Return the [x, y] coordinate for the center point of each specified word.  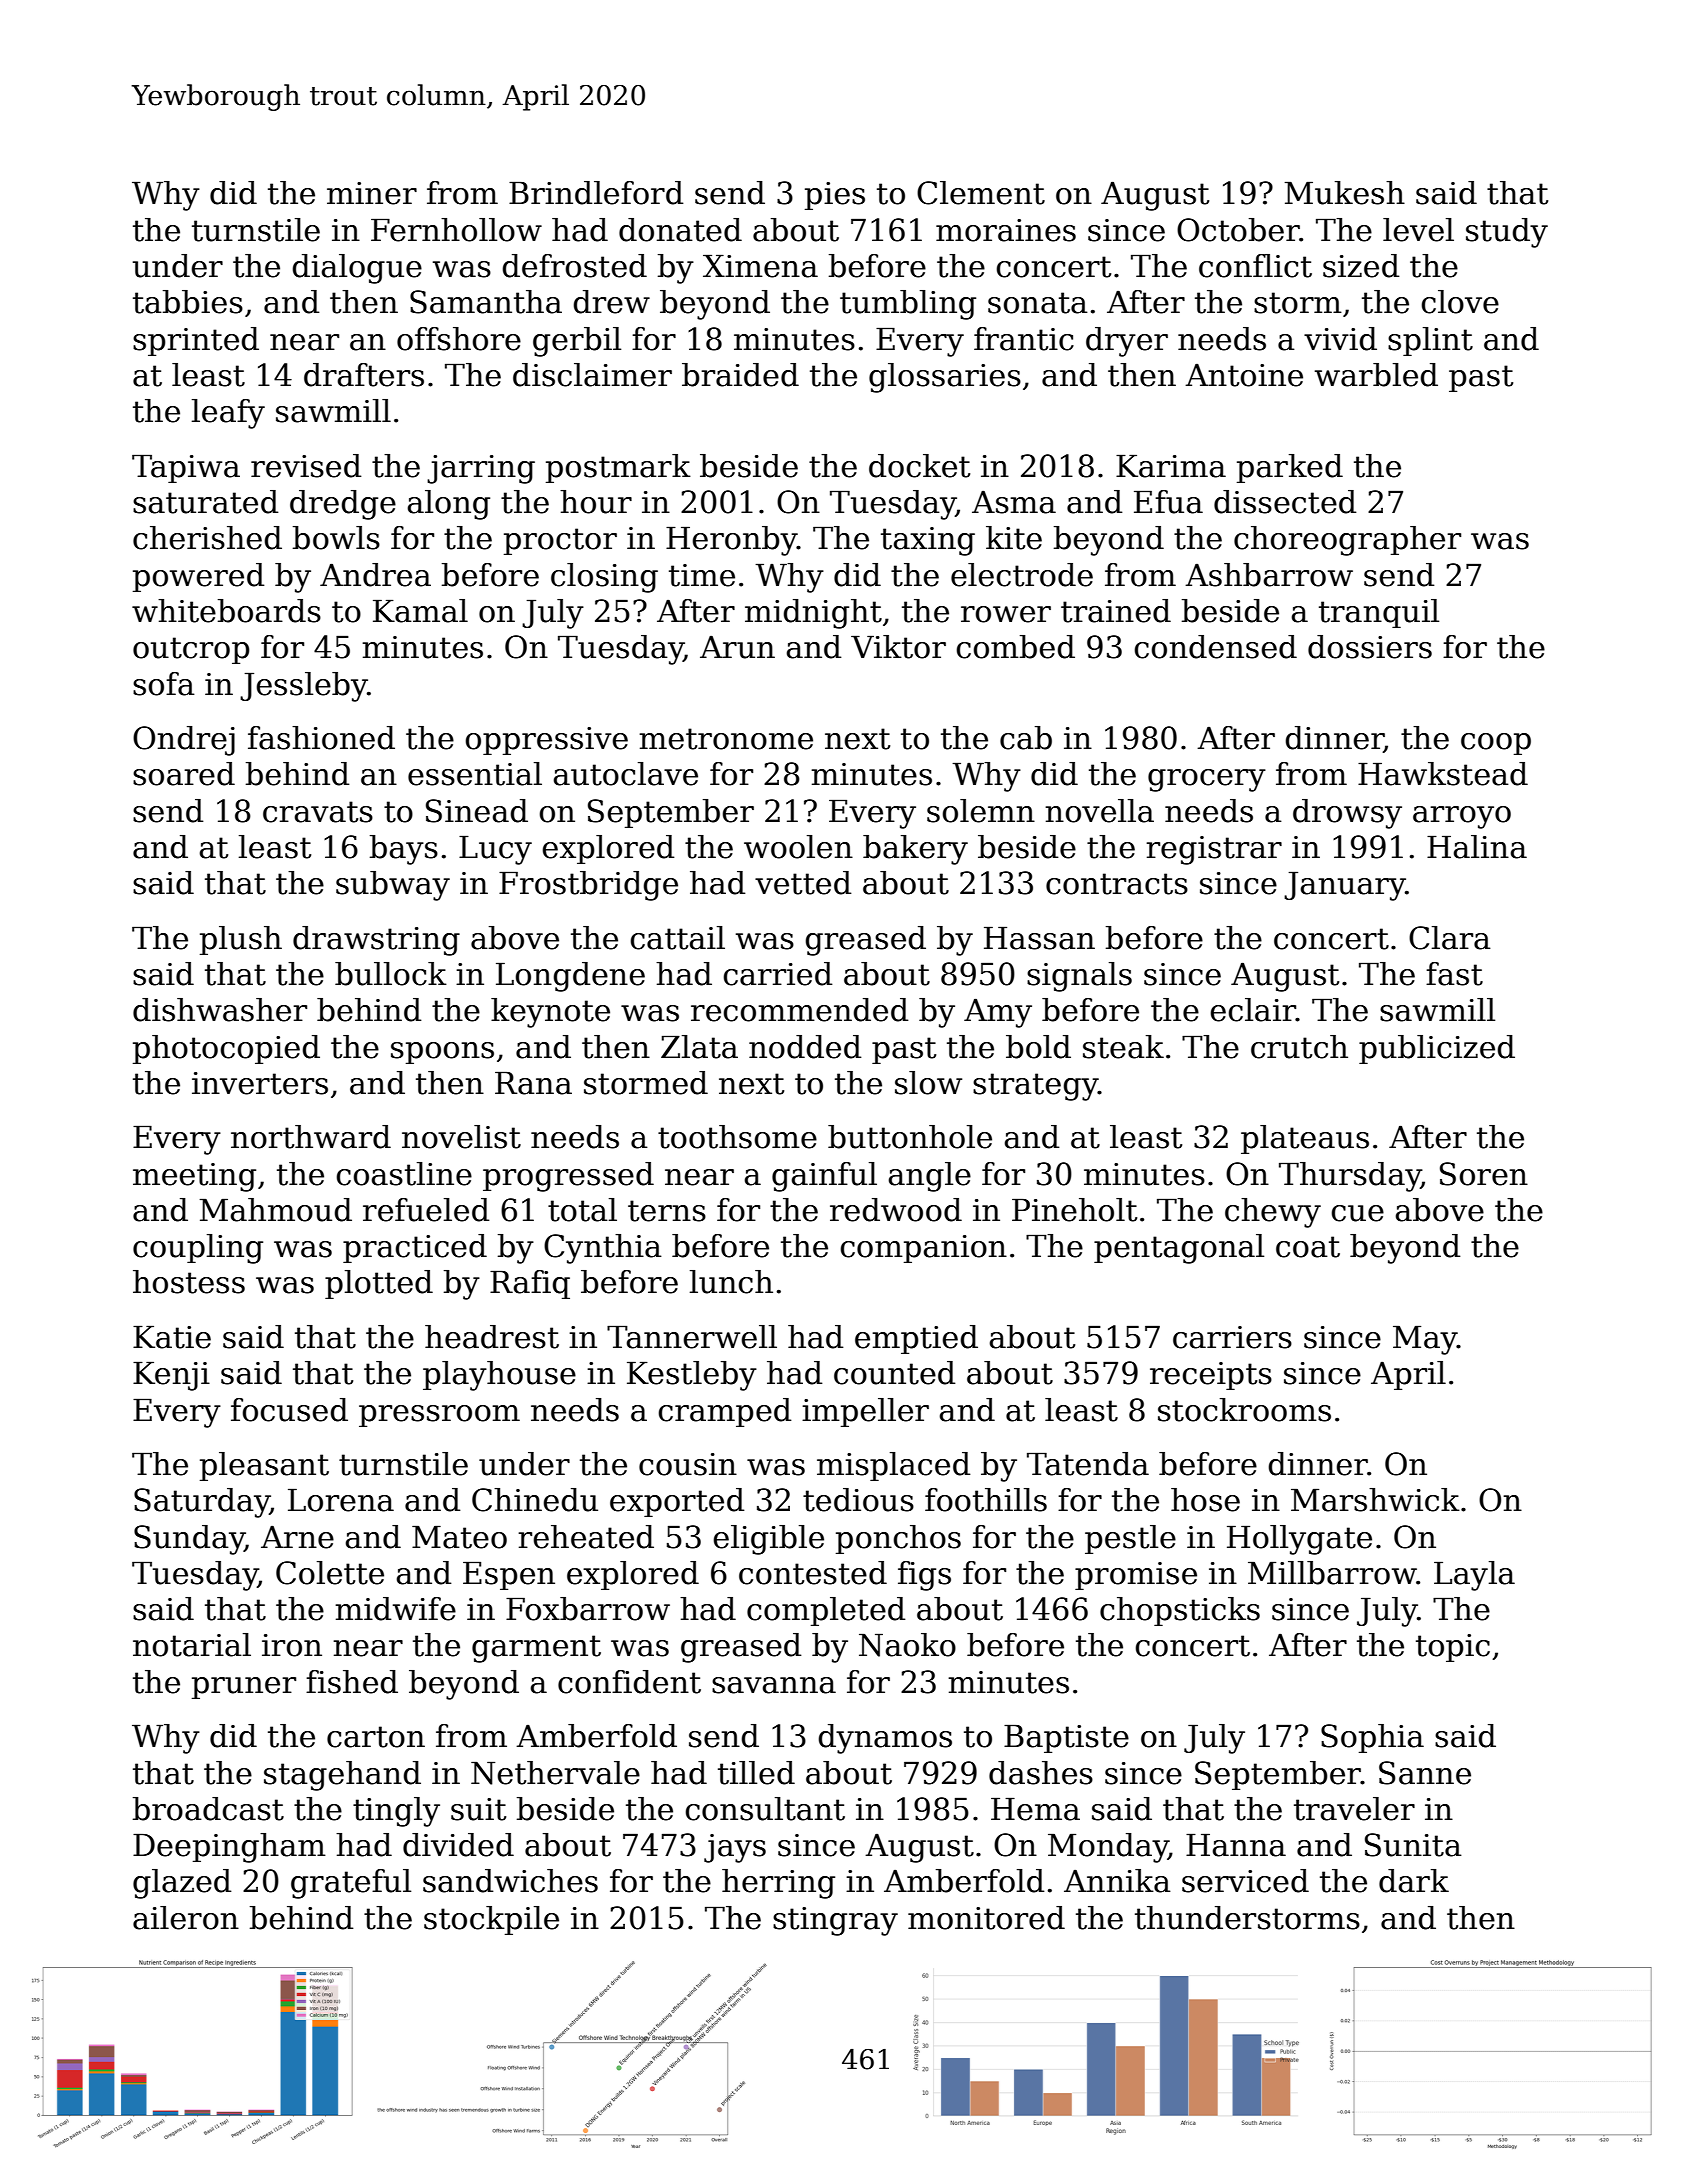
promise [1136, 1576]
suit [478, 1809]
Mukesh [1344, 193]
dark [1414, 1881]
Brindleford [596, 193]
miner [372, 193]
